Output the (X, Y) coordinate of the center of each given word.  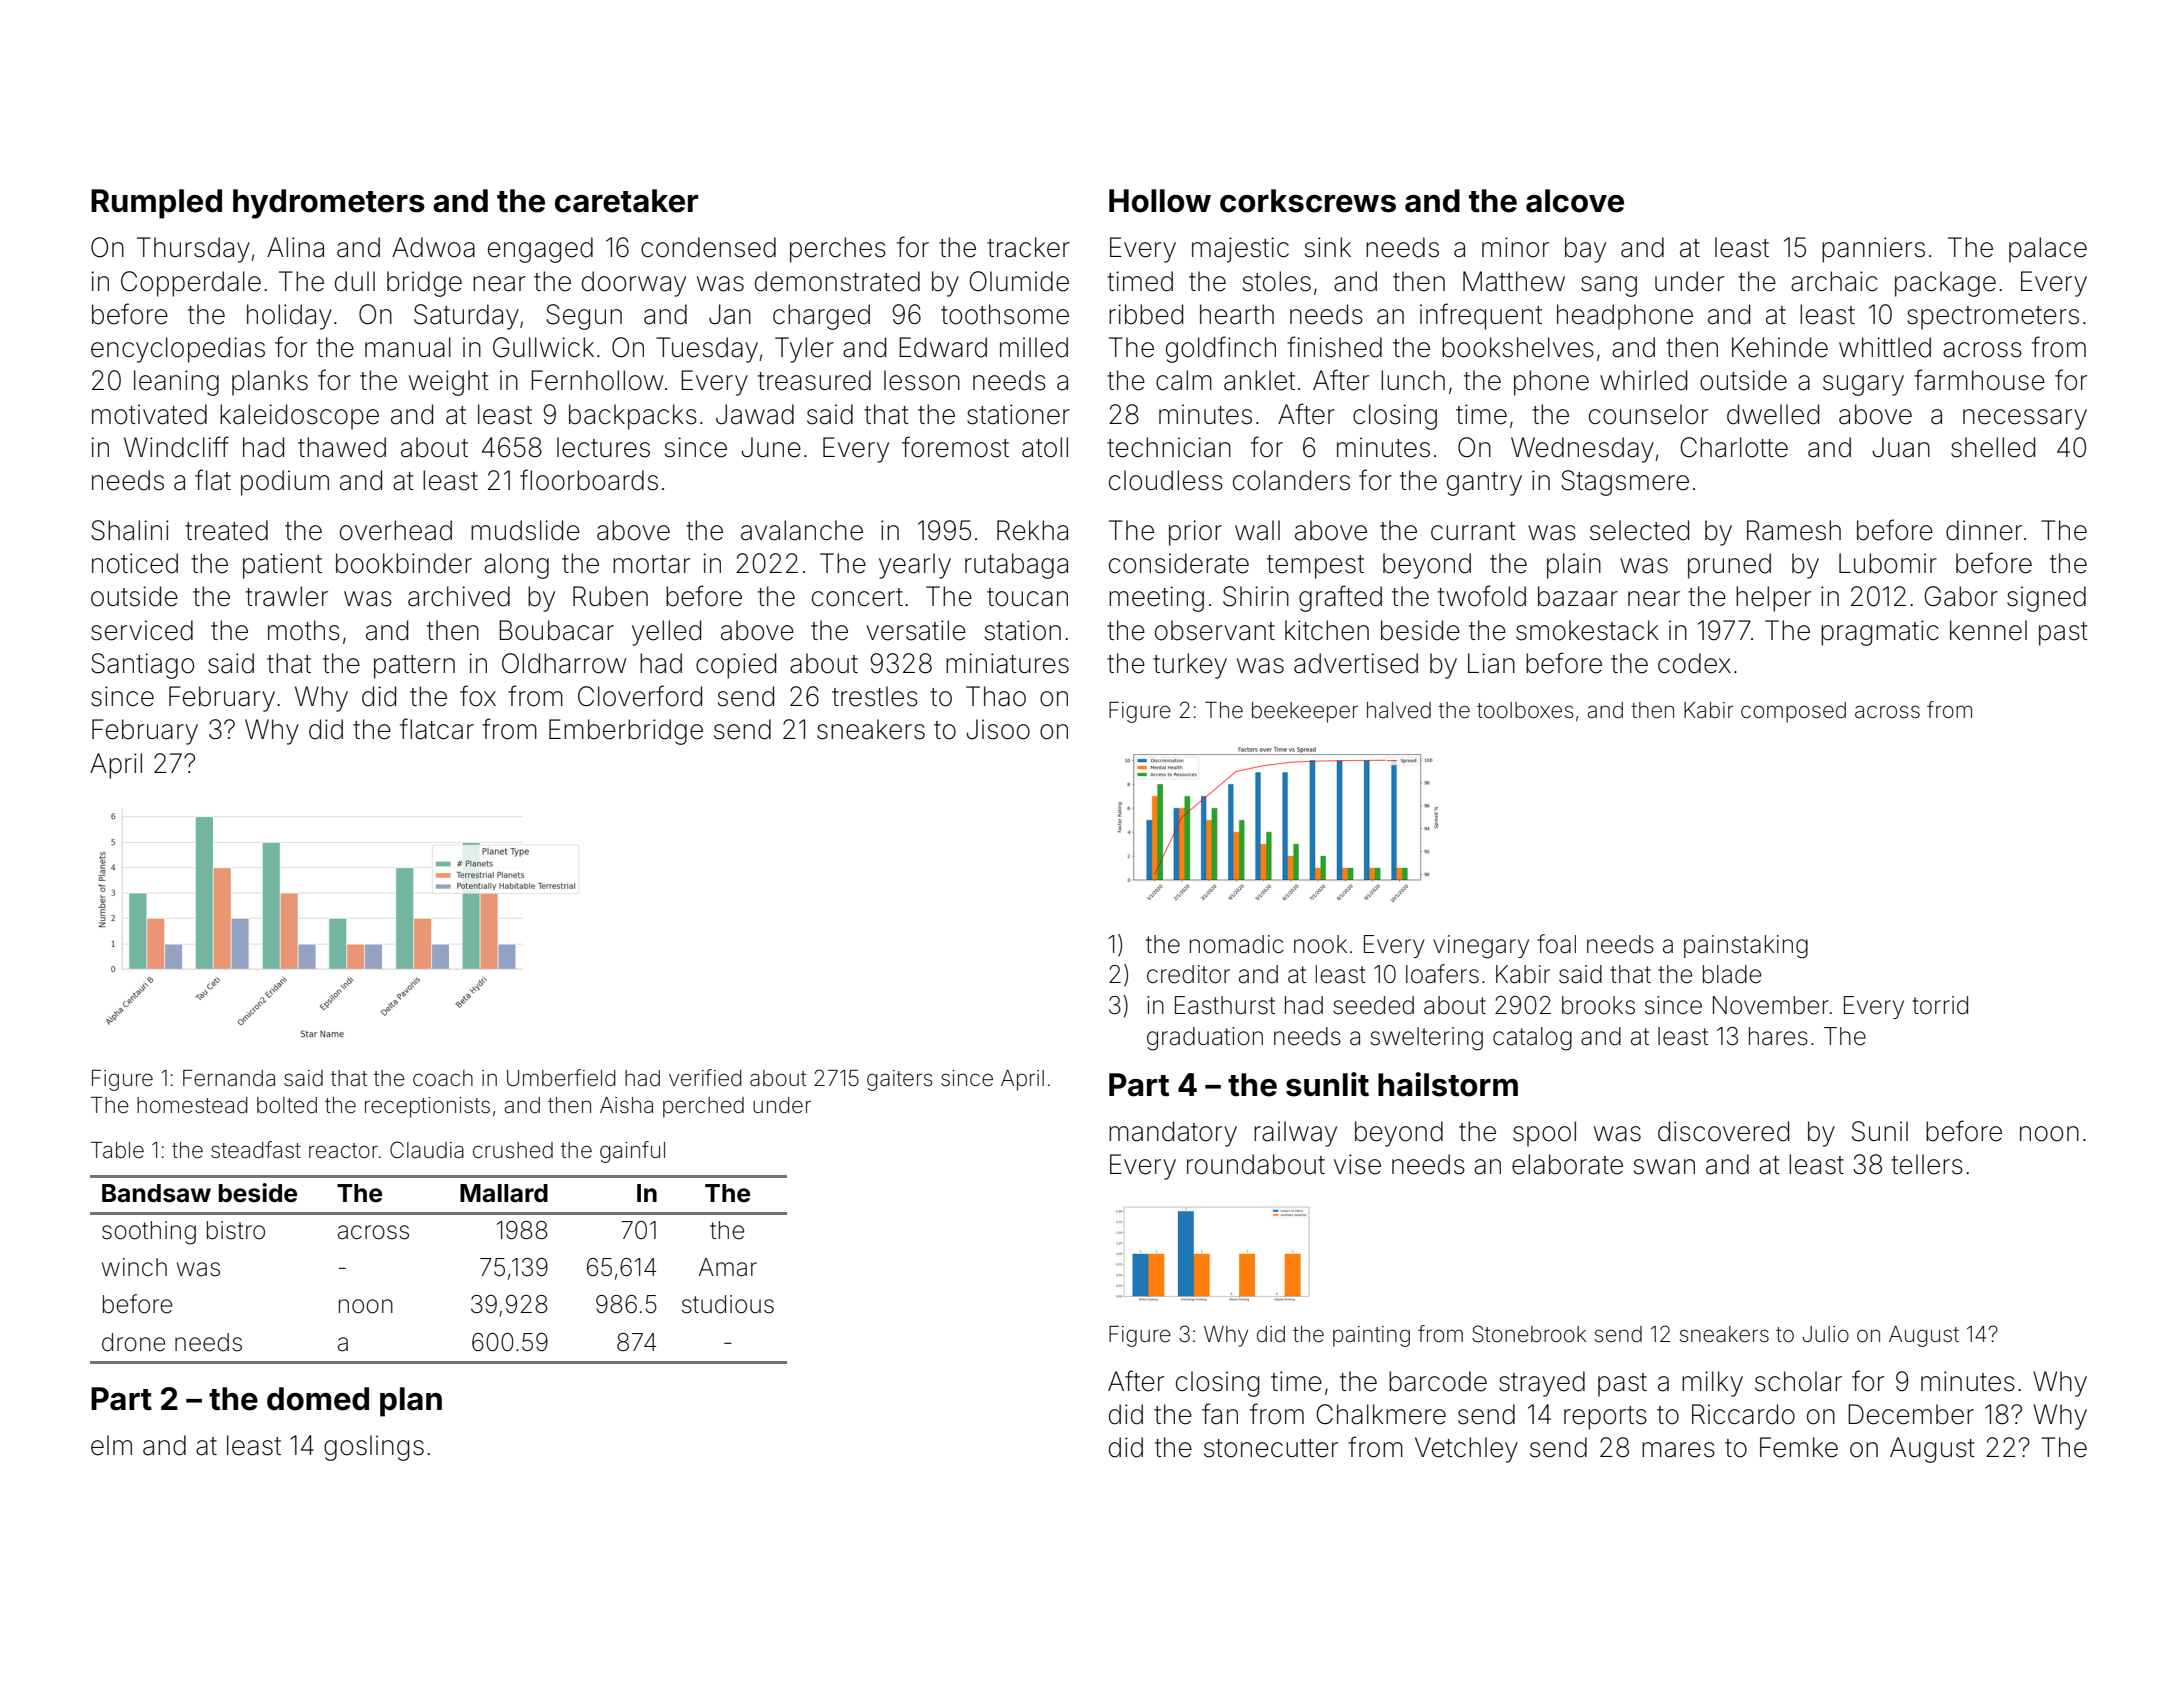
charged (821, 317)
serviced (142, 630)
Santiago (142, 666)
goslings (374, 1448)
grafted (1340, 598)
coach (443, 1078)
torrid (1940, 1005)
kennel (1988, 630)
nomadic (1237, 944)
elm (111, 1445)
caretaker (626, 201)
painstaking (1746, 947)
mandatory (1173, 1134)
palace (2048, 250)
